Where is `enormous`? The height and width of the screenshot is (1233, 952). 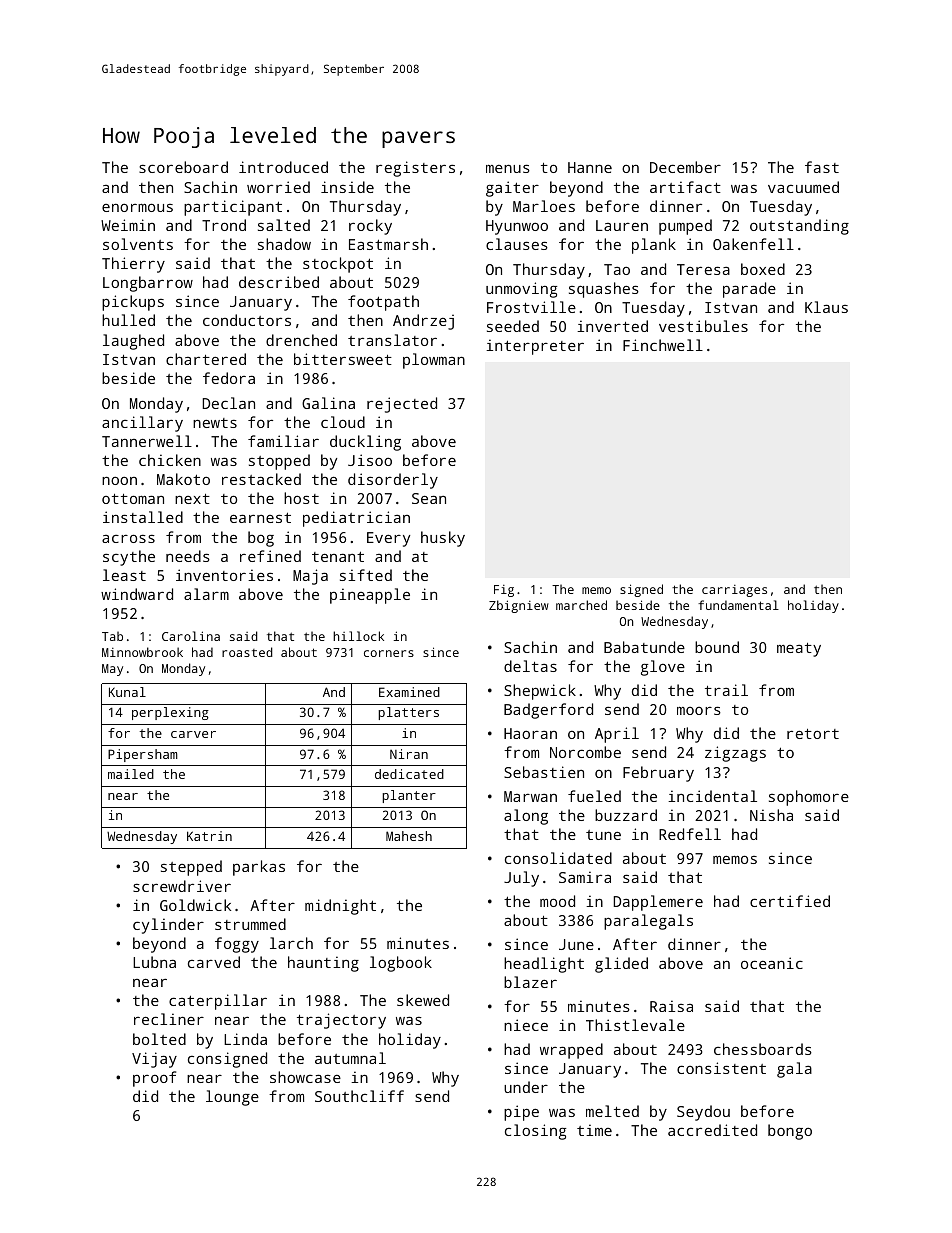
enormous is located at coordinates (137, 207).
